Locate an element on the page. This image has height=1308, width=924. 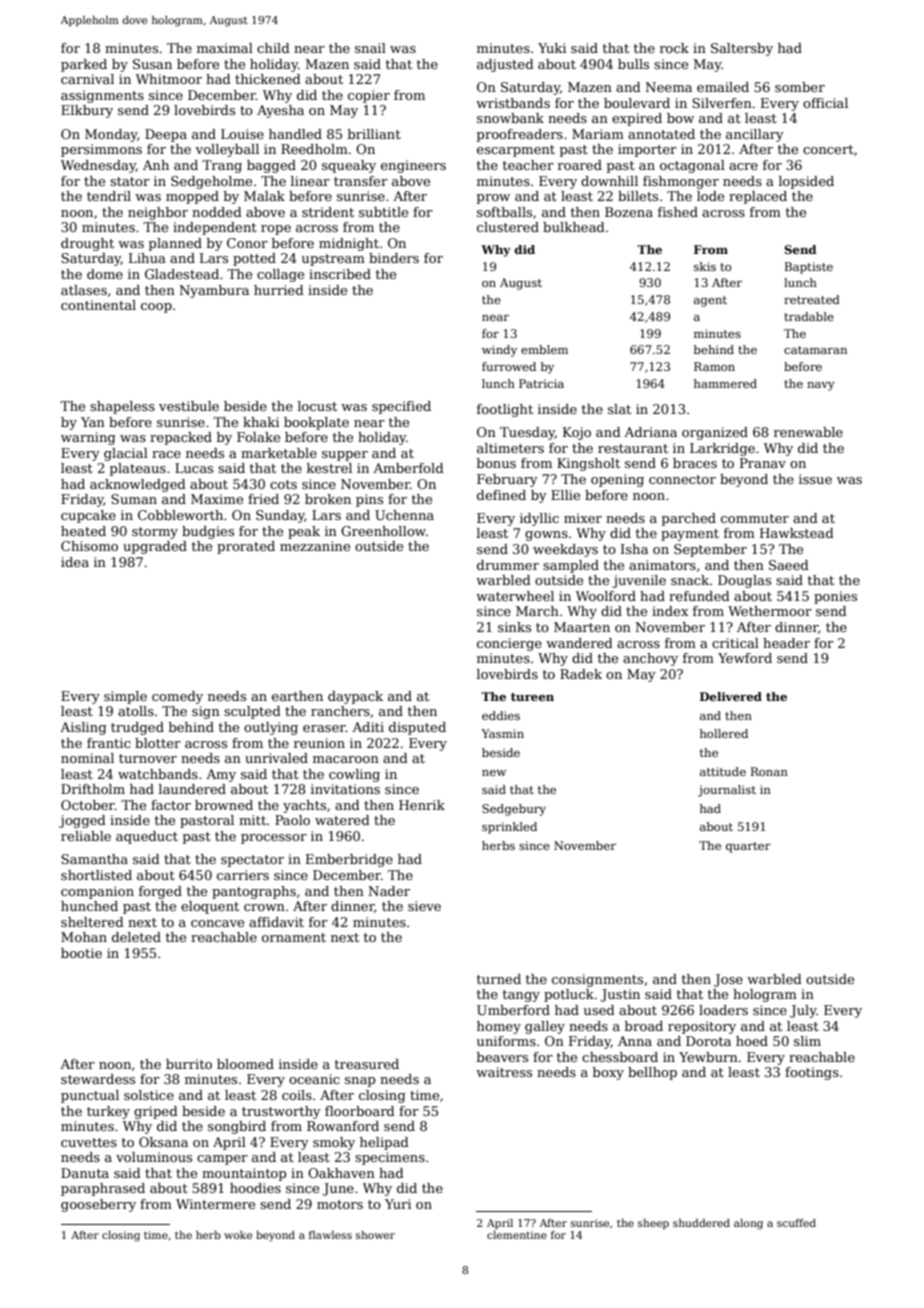
helipad is located at coordinates (384, 1143).
